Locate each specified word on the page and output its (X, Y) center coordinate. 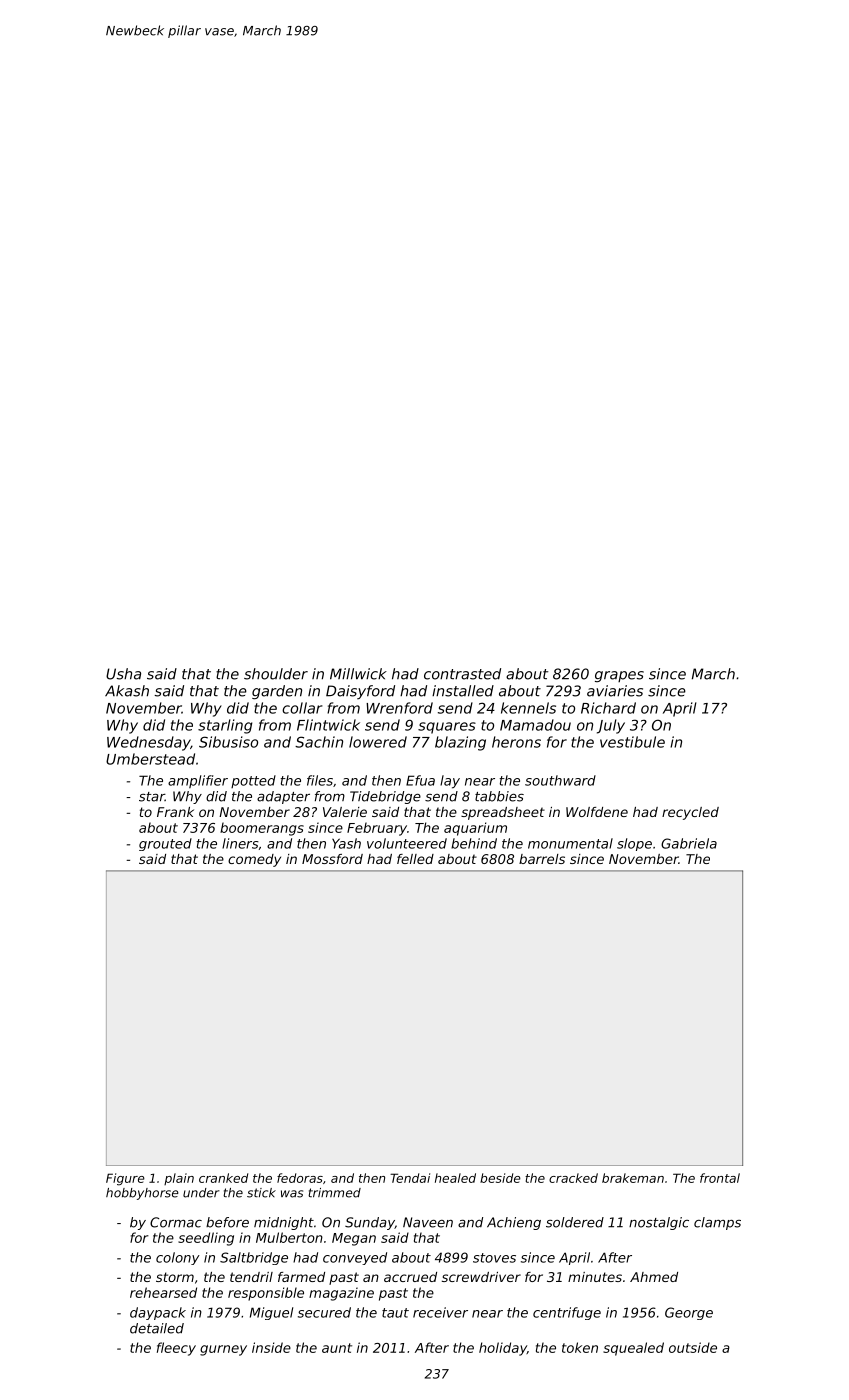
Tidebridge (385, 797)
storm (175, 1277)
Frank (175, 812)
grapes (619, 676)
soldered (575, 1222)
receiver (440, 1312)
